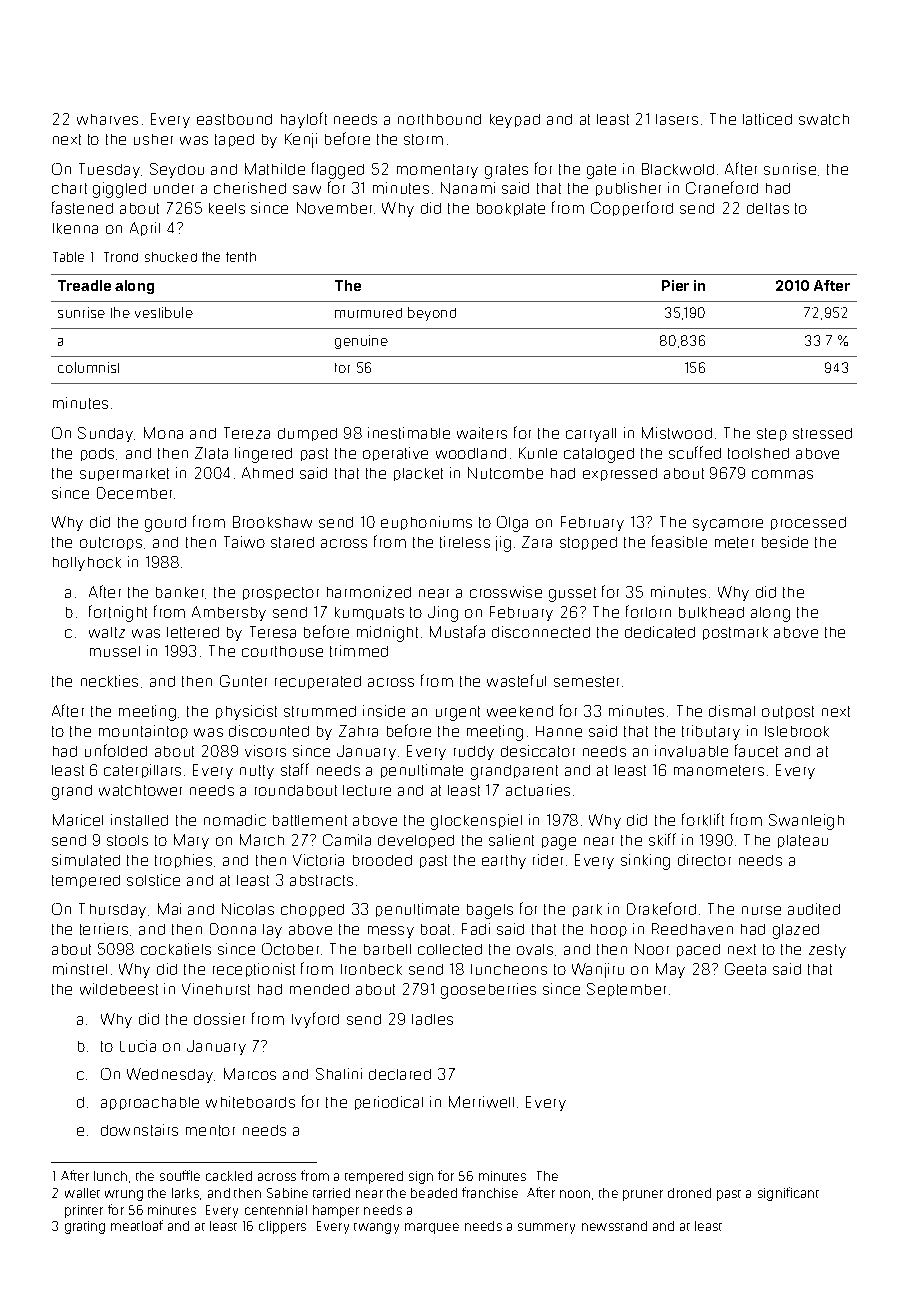  Describe the element at coordinates (234, 119) in the document. I see `eastbound` at that location.
